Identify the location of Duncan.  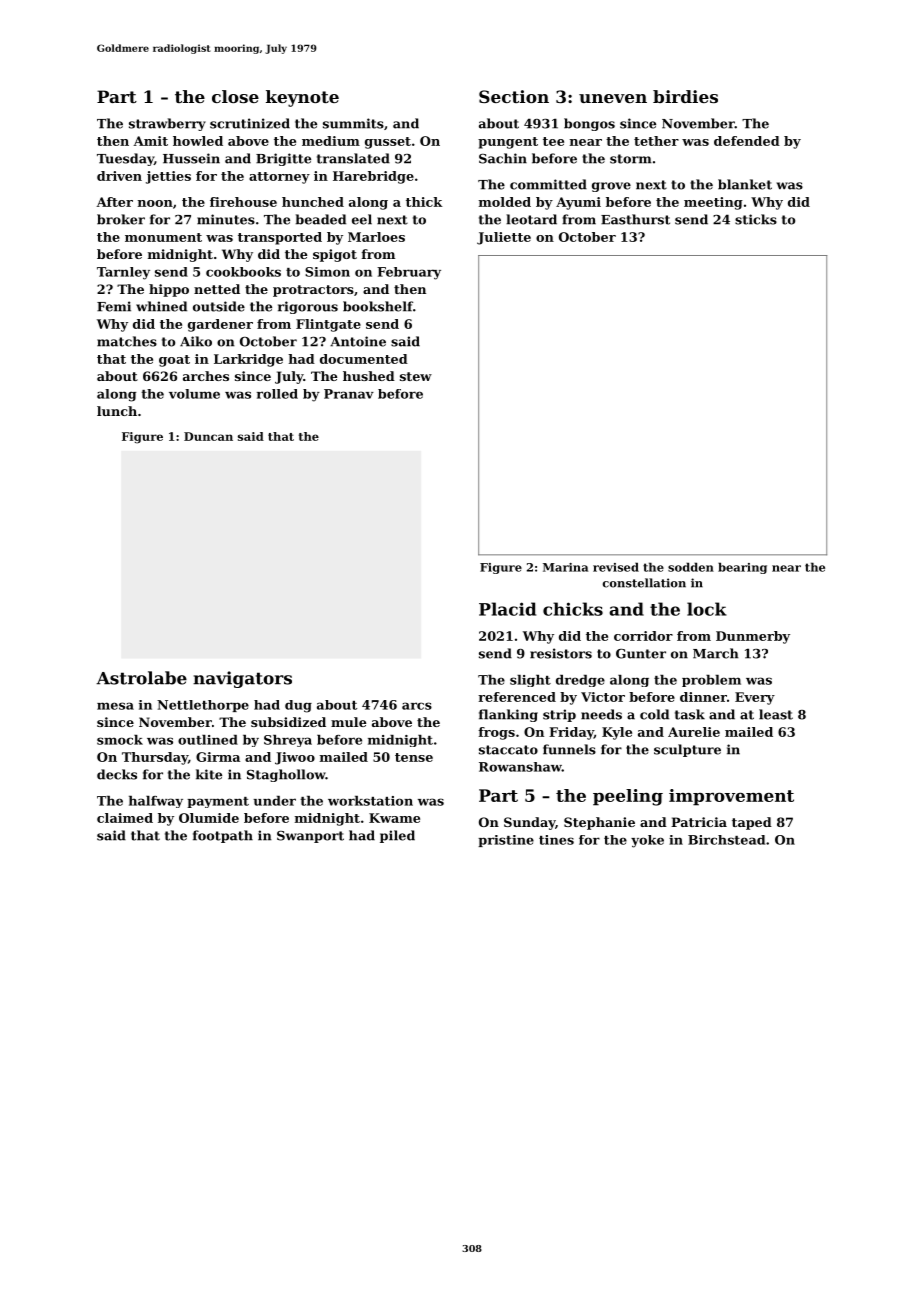
(208, 436).
